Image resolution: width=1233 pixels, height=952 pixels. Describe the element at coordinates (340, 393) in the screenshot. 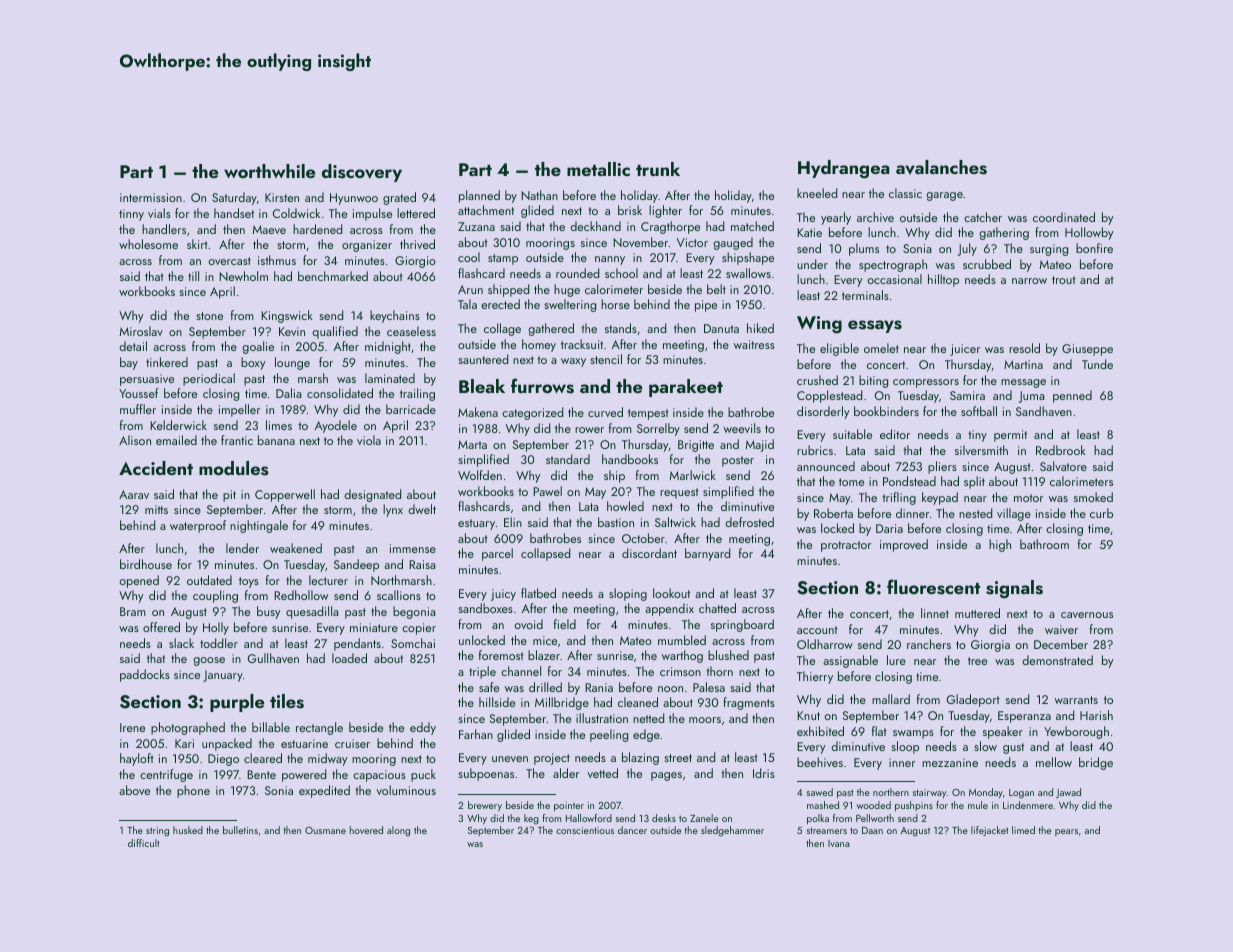

I see `consolidated` at that location.
